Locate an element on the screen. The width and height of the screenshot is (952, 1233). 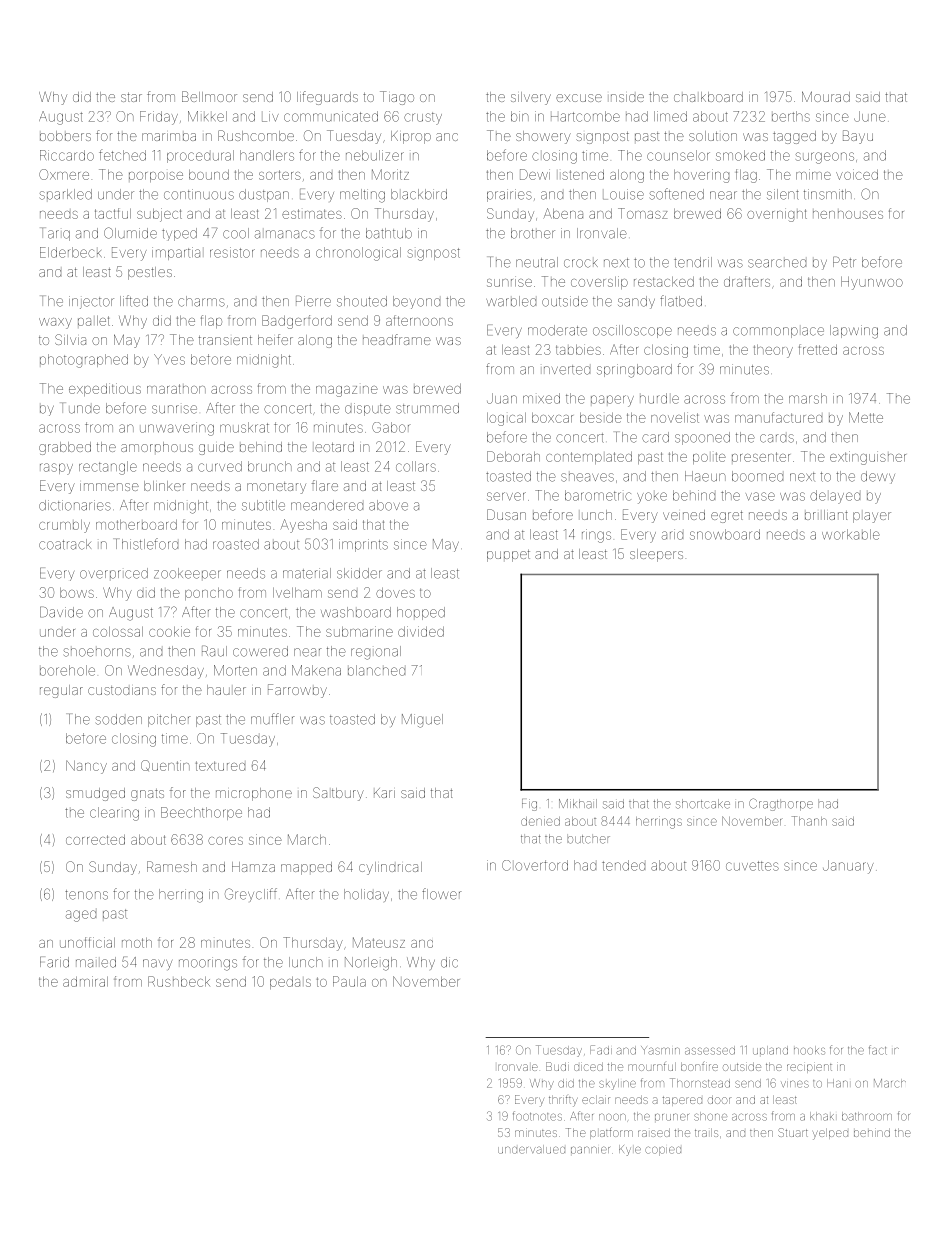
Haeun is located at coordinates (705, 476).
